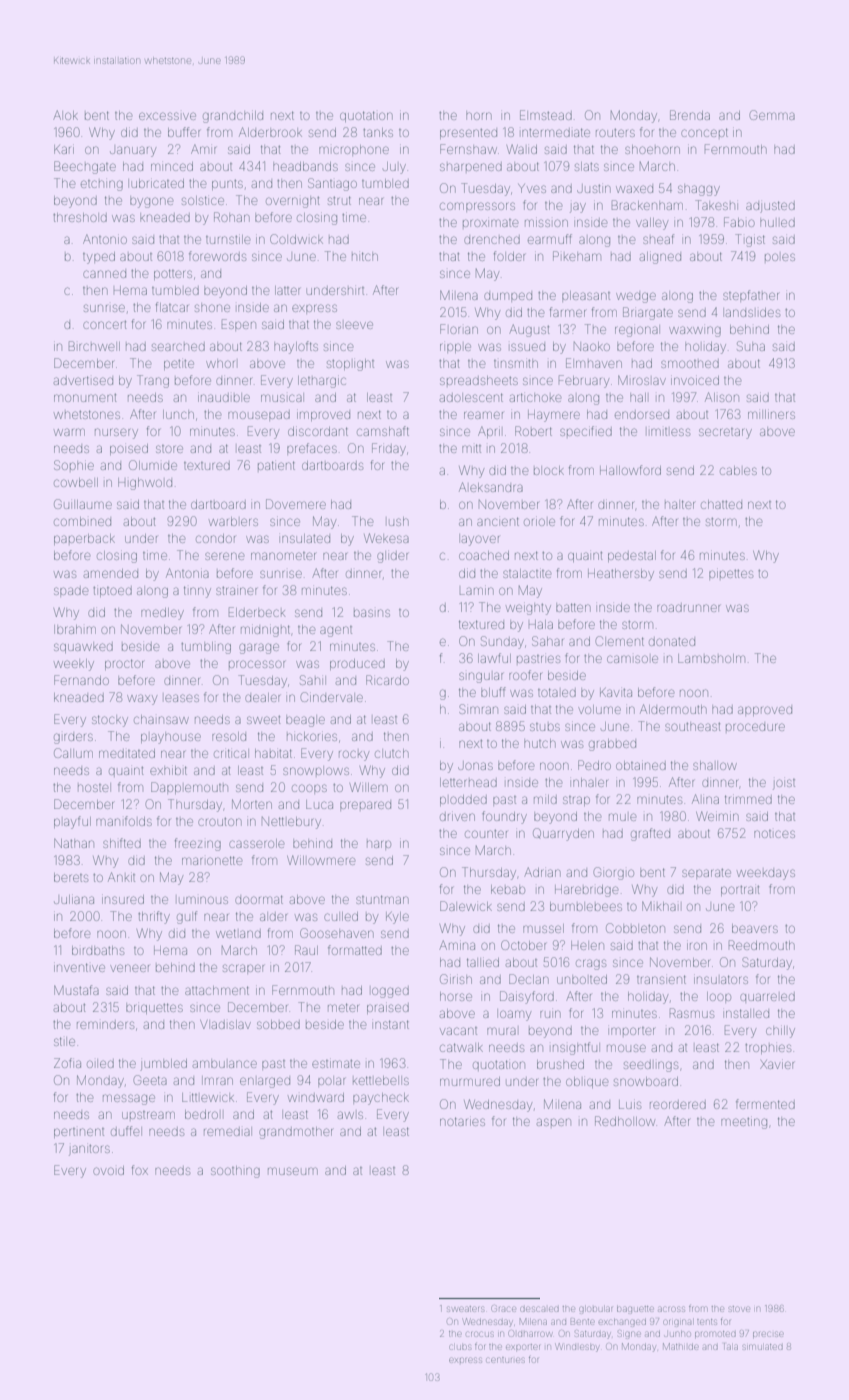  What do you see at coordinates (153, 465) in the screenshot?
I see `Olumide` at bounding box center [153, 465].
